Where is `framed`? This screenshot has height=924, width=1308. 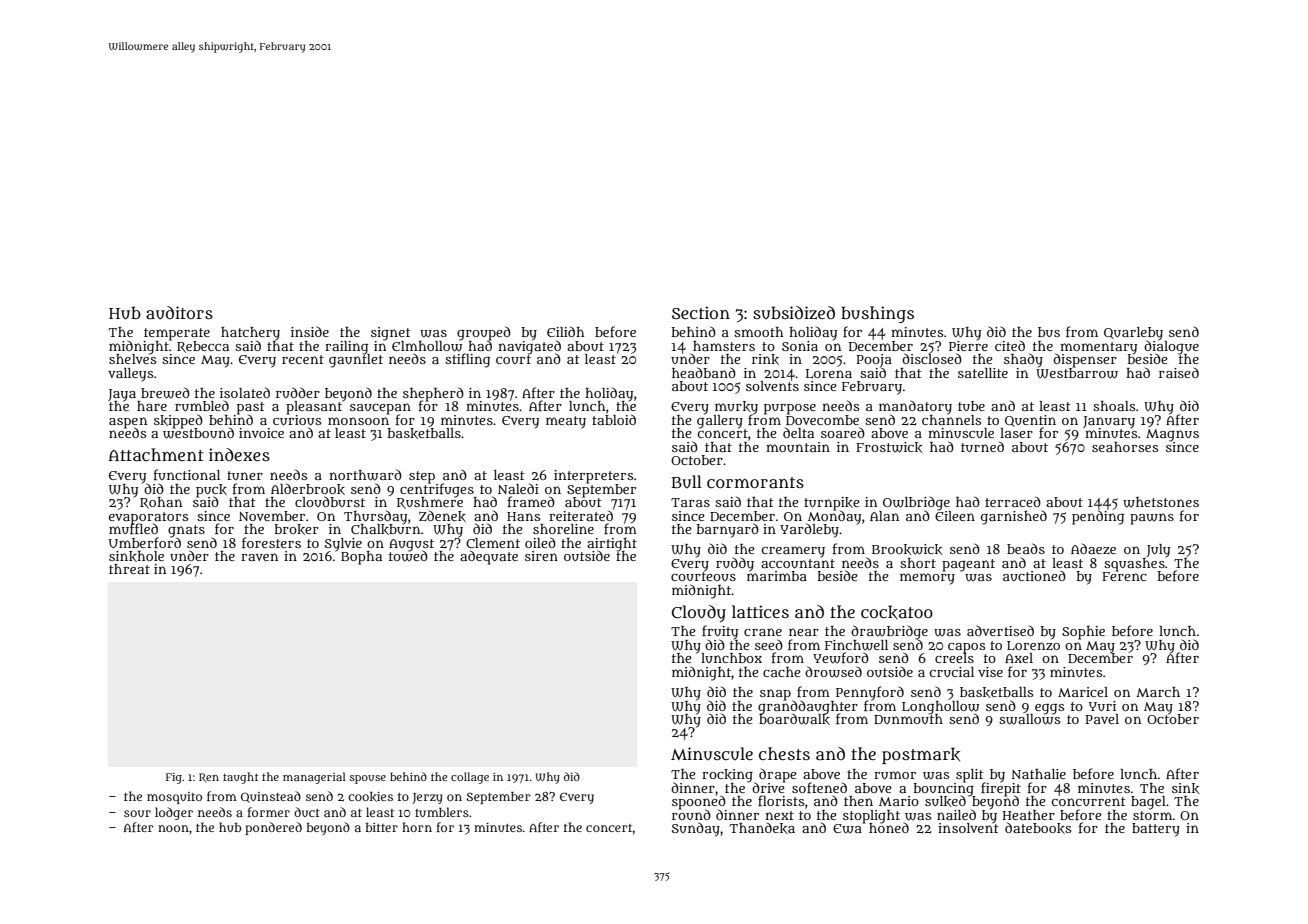 framed is located at coordinates (531, 501).
